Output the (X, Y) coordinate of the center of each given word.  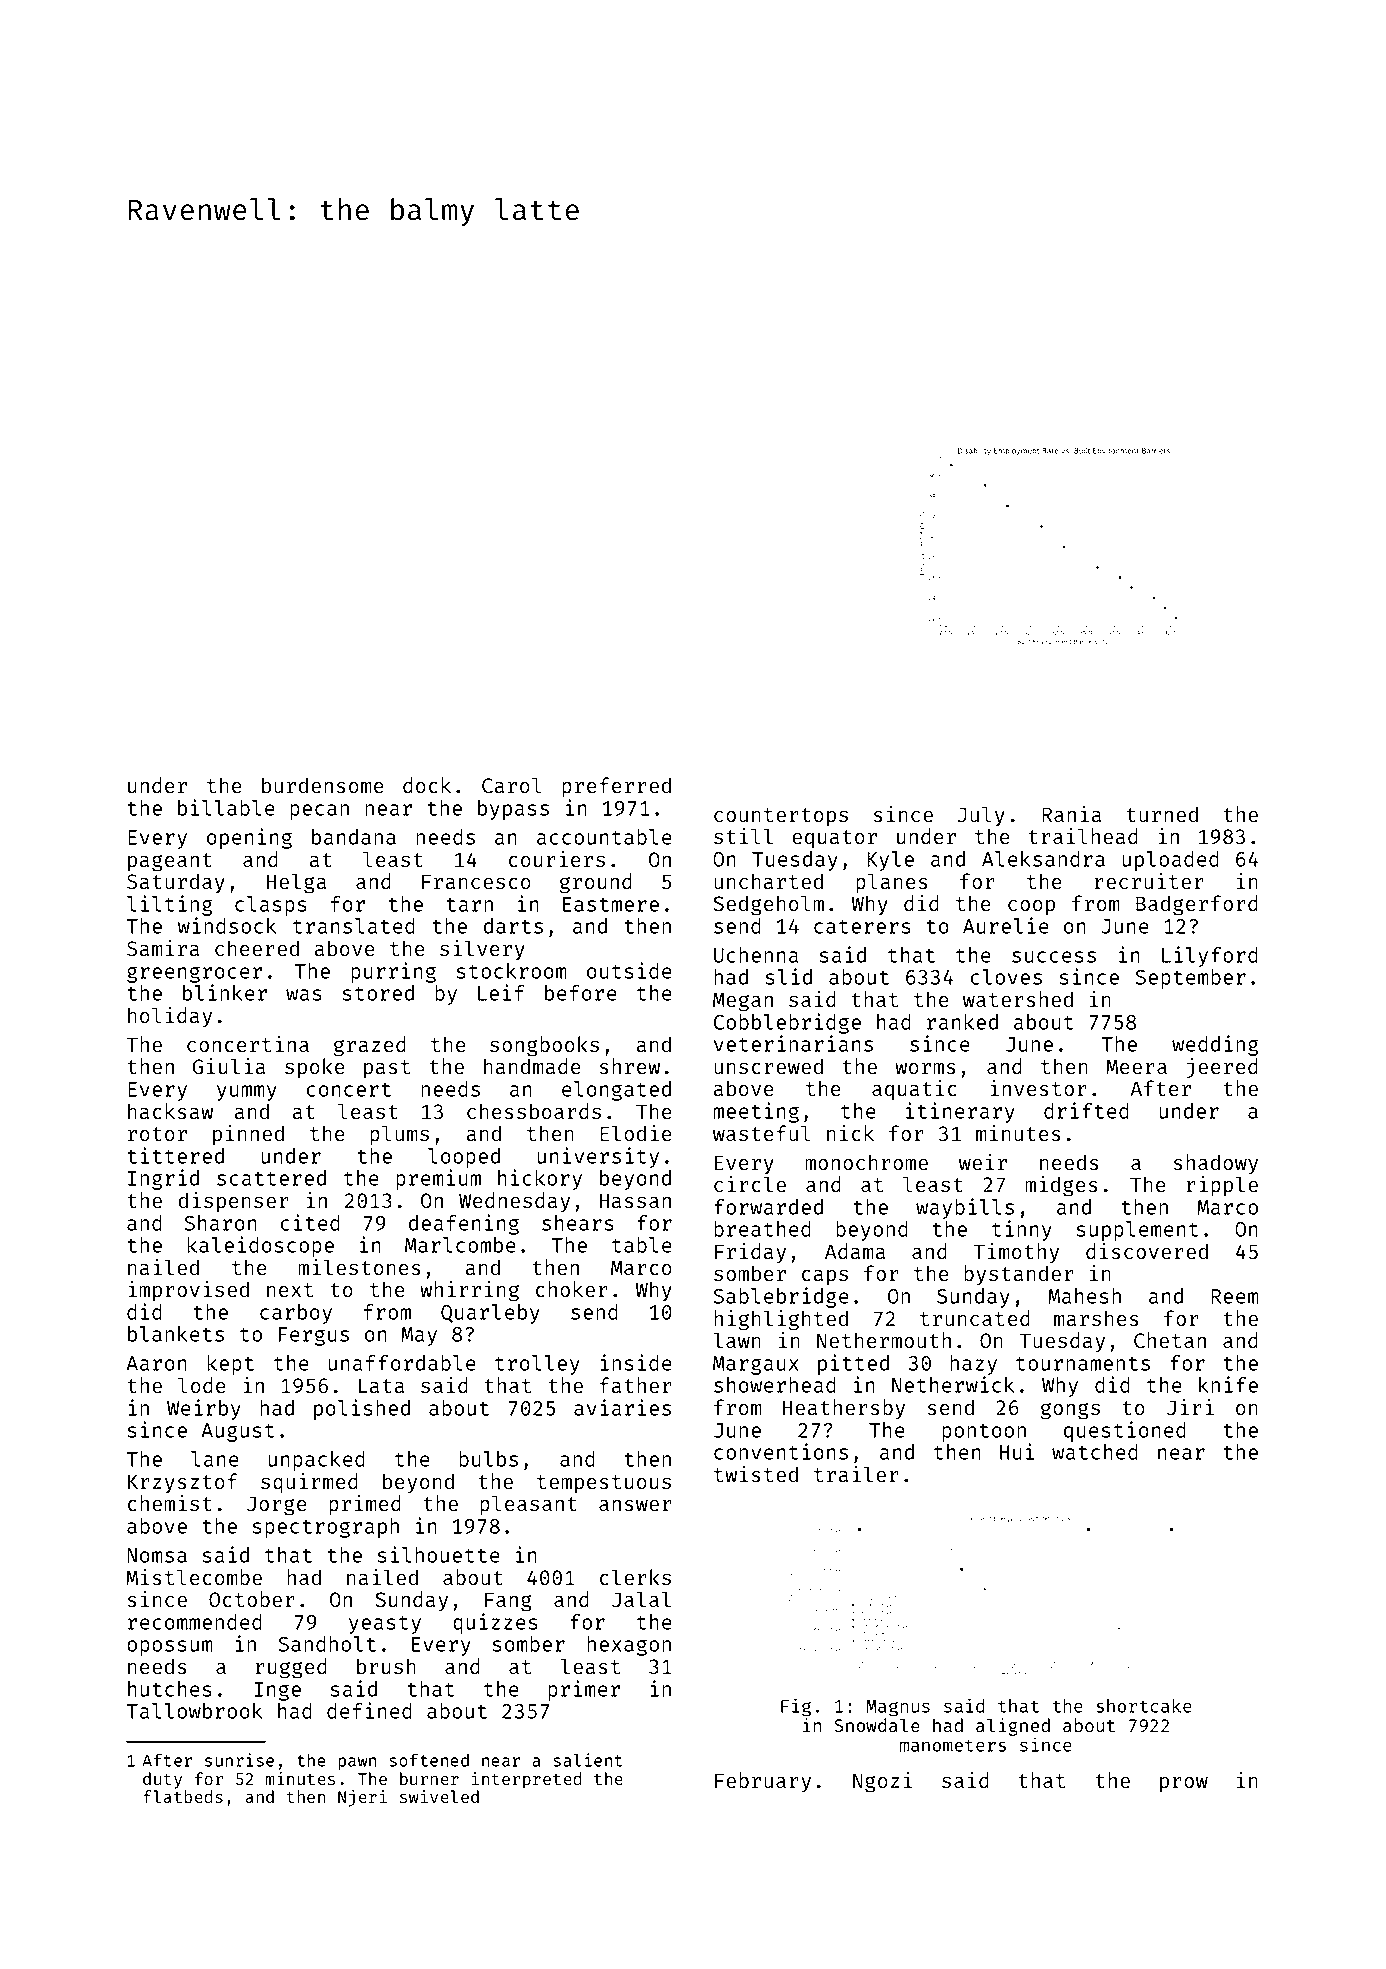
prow (1184, 1785)
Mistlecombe (194, 1577)
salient (587, 1760)
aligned (1013, 1727)
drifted (1086, 1110)
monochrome (866, 1162)
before (581, 993)
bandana (354, 837)
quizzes (495, 1623)
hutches (170, 1689)
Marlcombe (460, 1245)
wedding (1215, 1045)
